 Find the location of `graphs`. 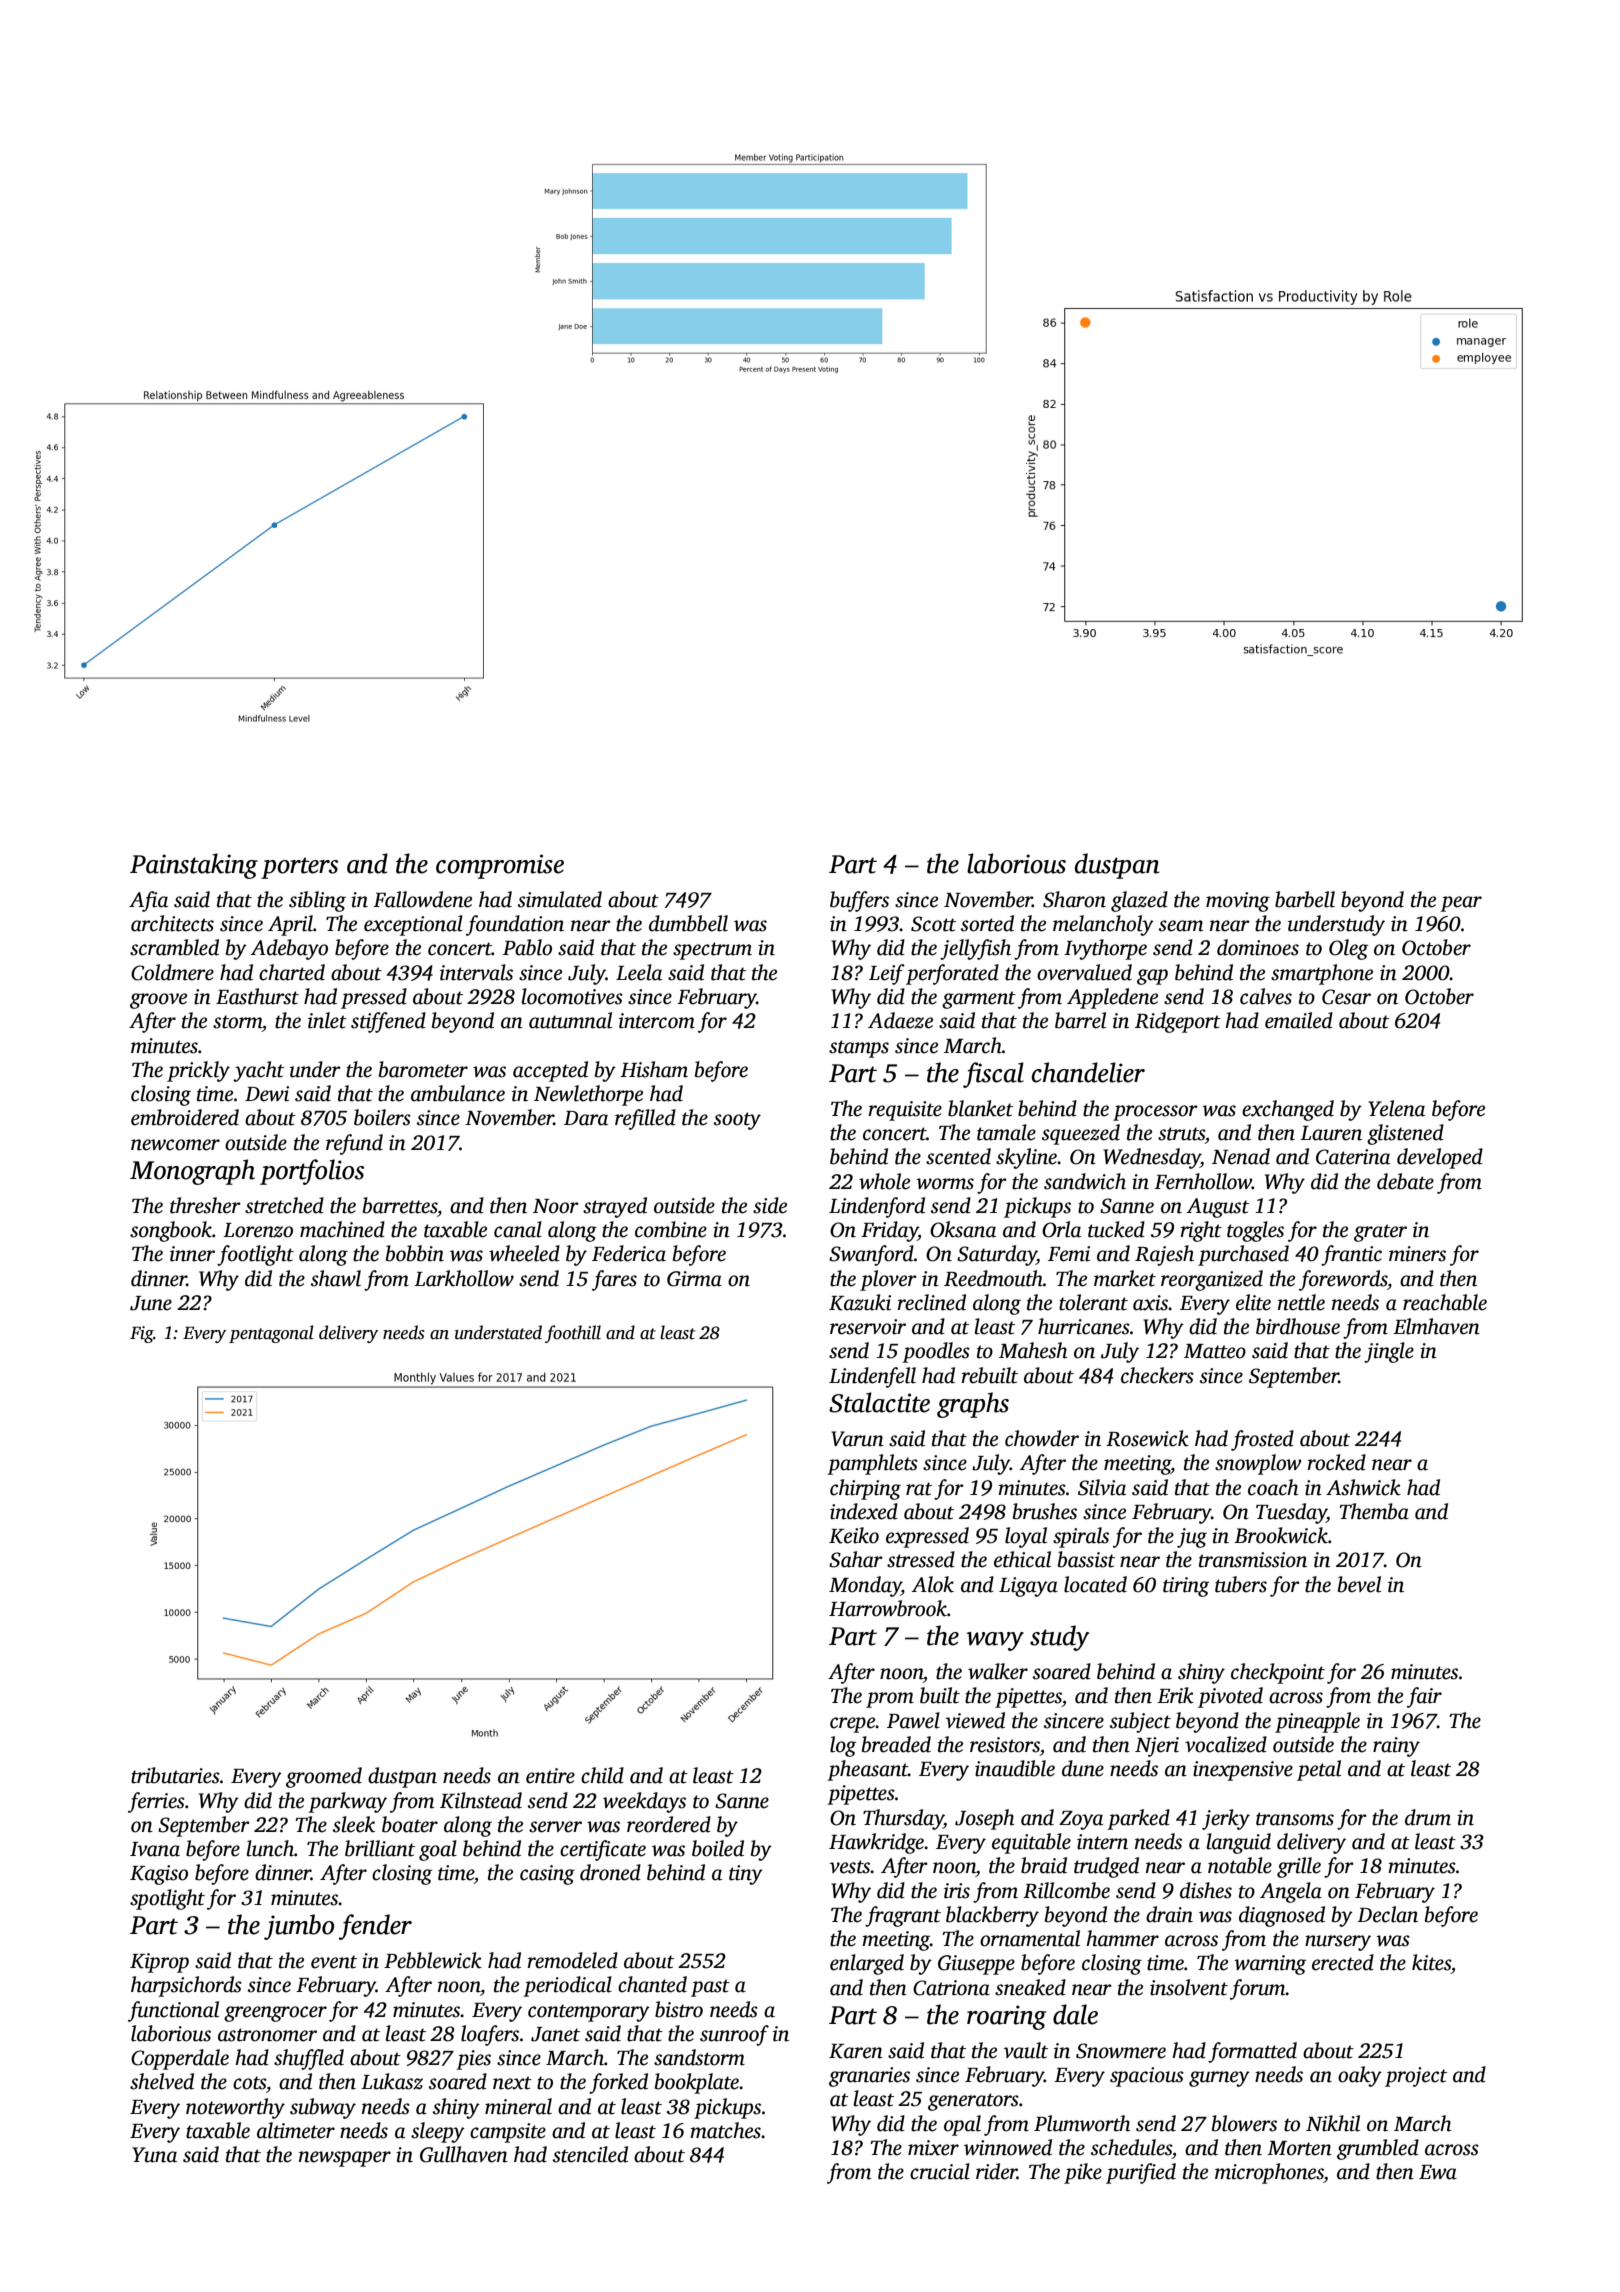

graphs is located at coordinates (973, 1405).
